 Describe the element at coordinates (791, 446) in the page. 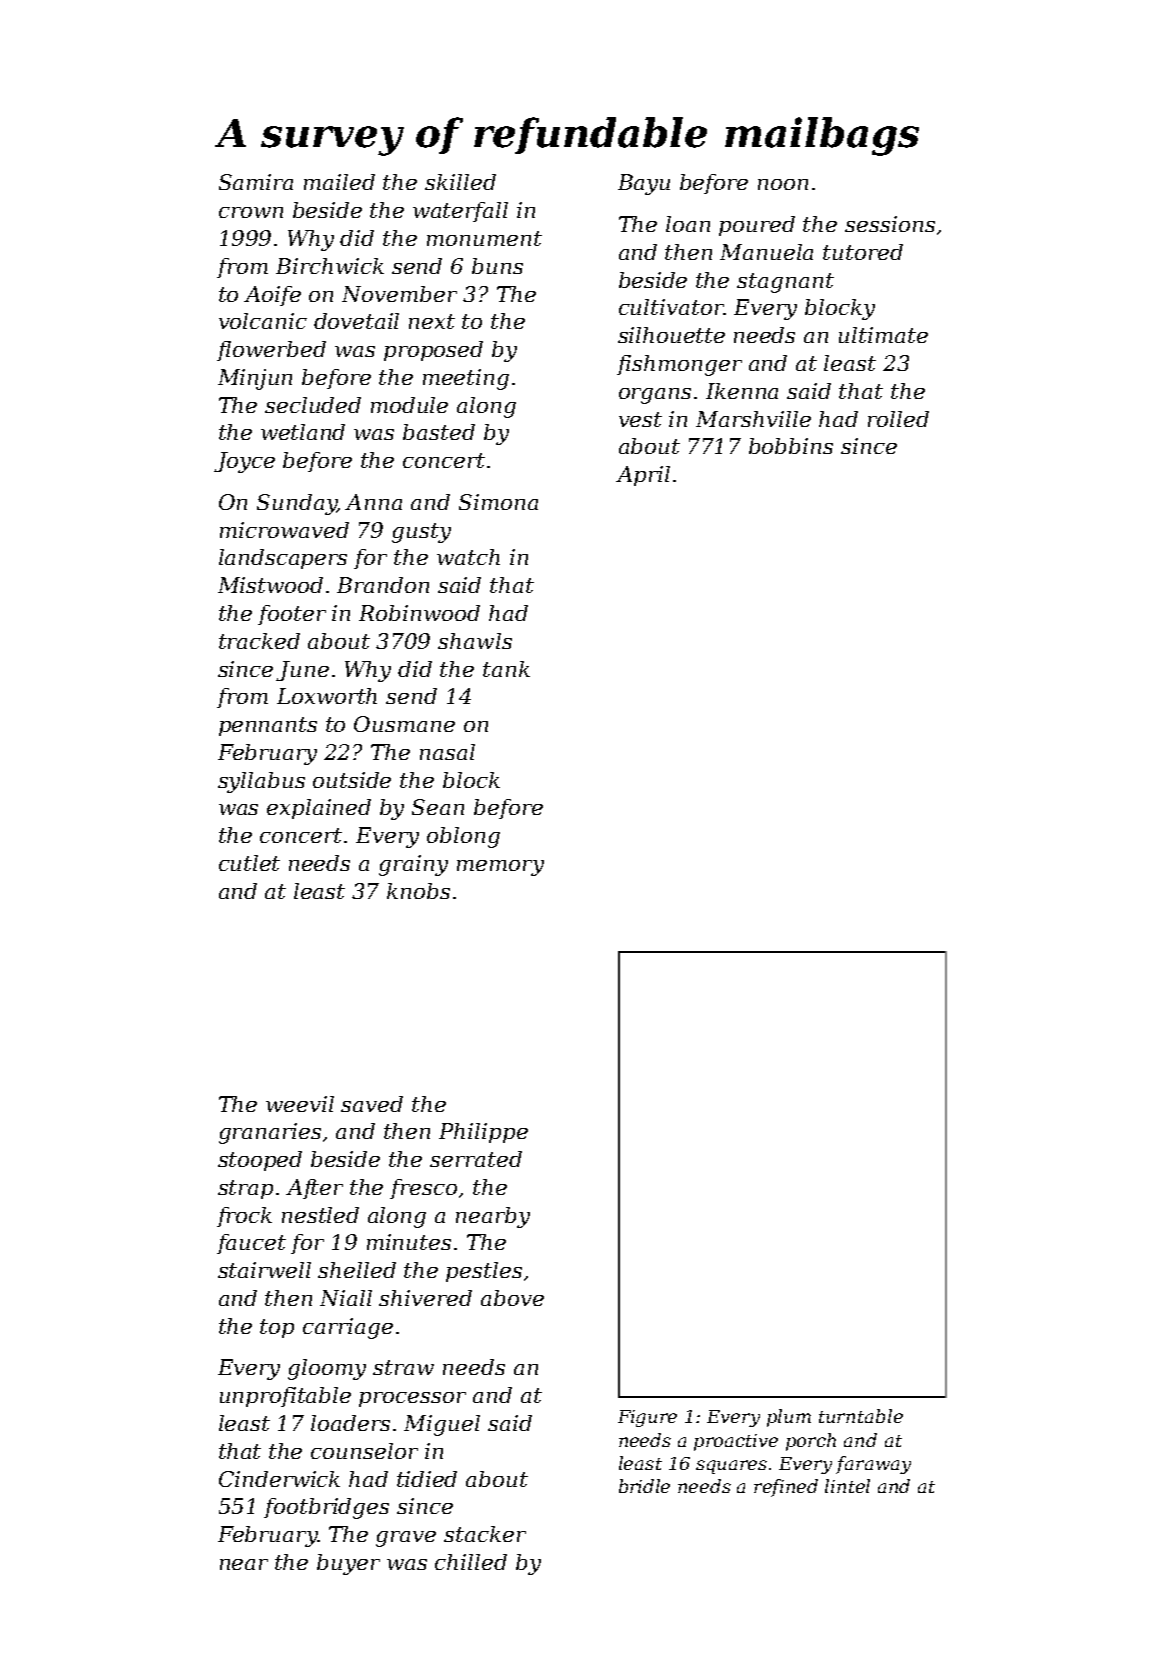

I see `bobbins` at that location.
